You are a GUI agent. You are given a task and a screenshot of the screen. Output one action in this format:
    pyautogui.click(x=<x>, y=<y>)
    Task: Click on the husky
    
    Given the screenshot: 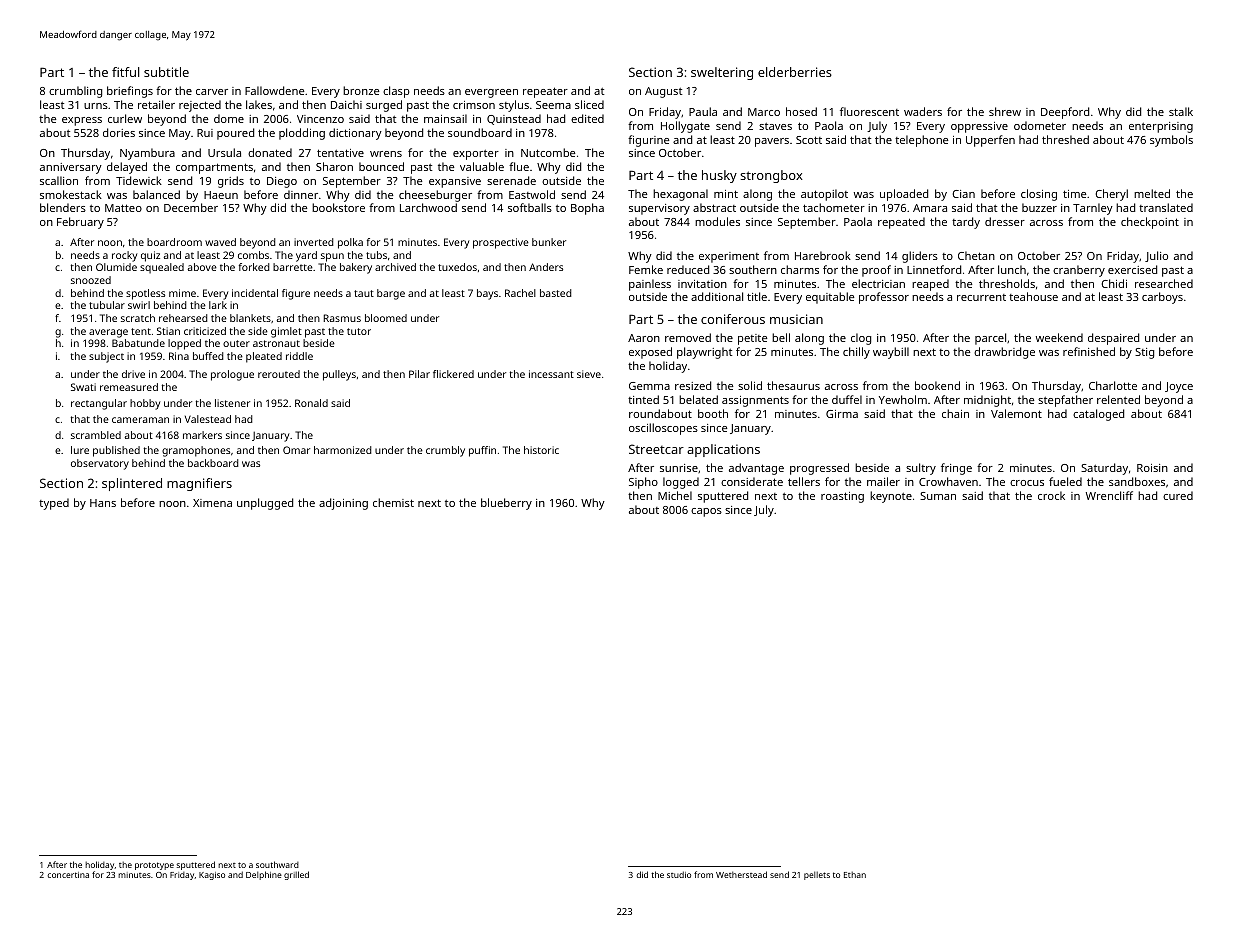 What is the action you would take?
    pyautogui.click(x=719, y=176)
